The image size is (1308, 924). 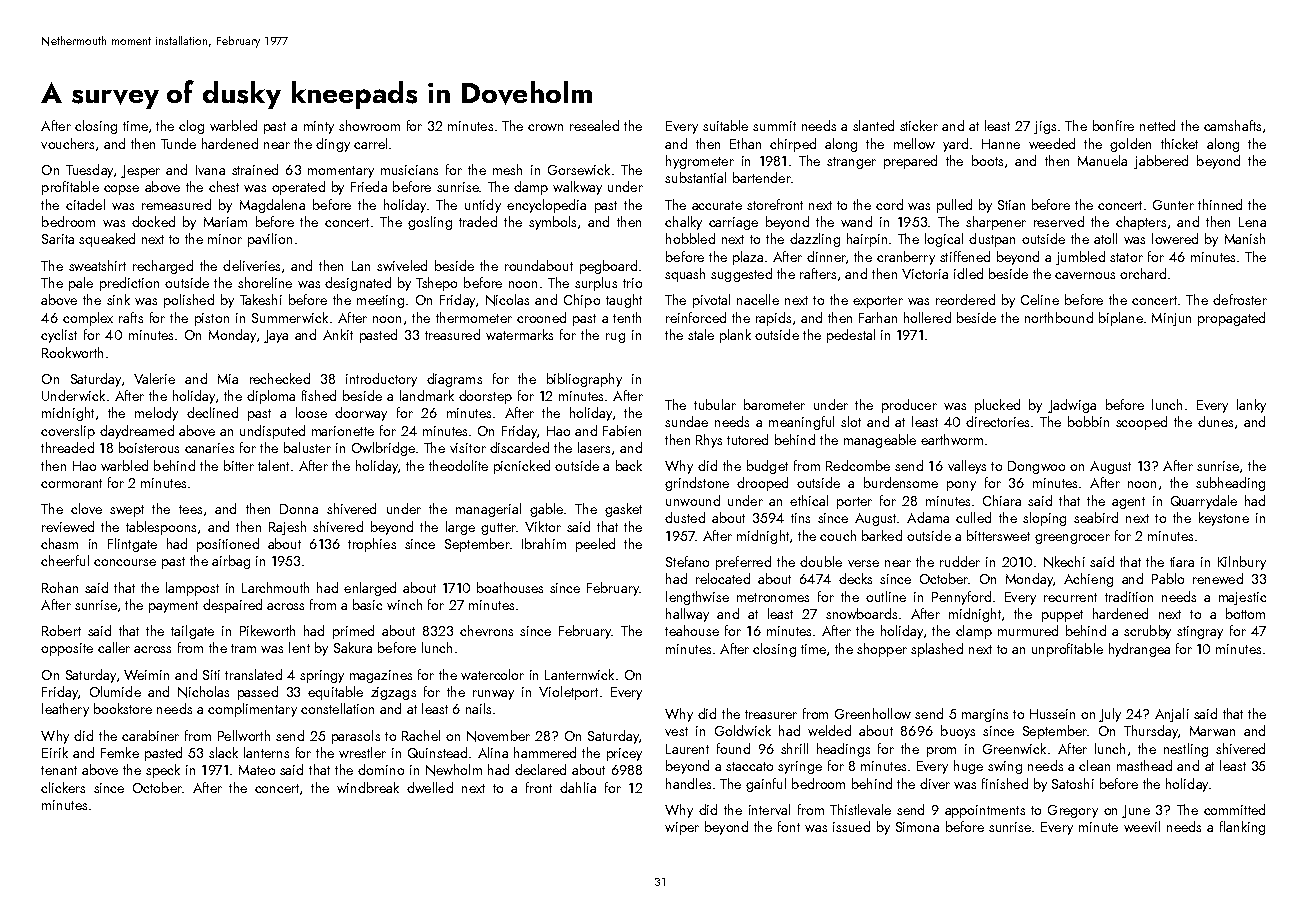 I want to click on visitor, so click(x=468, y=448).
